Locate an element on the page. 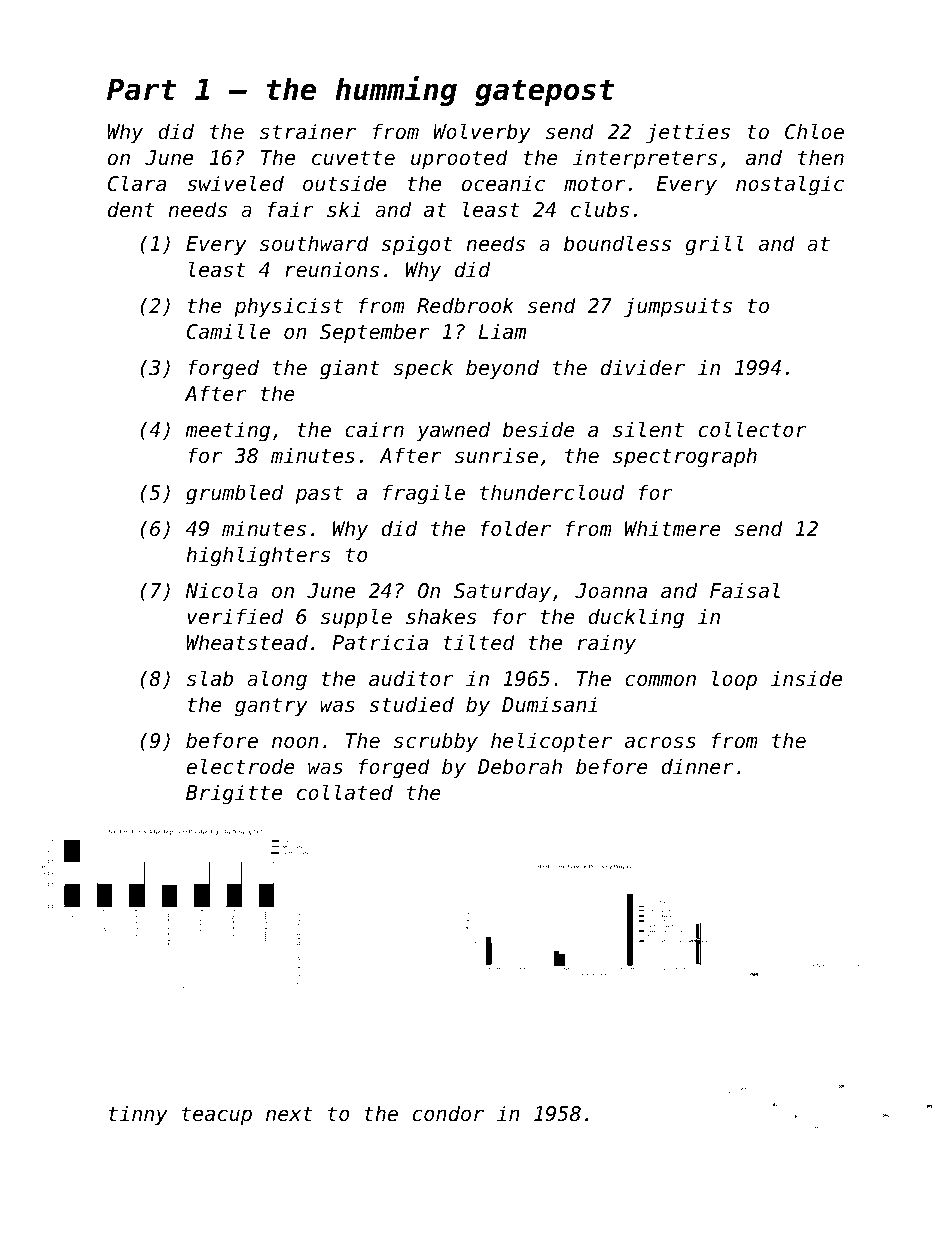 The height and width of the image is (1233, 952). tinny is located at coordinates (138, 1115).
